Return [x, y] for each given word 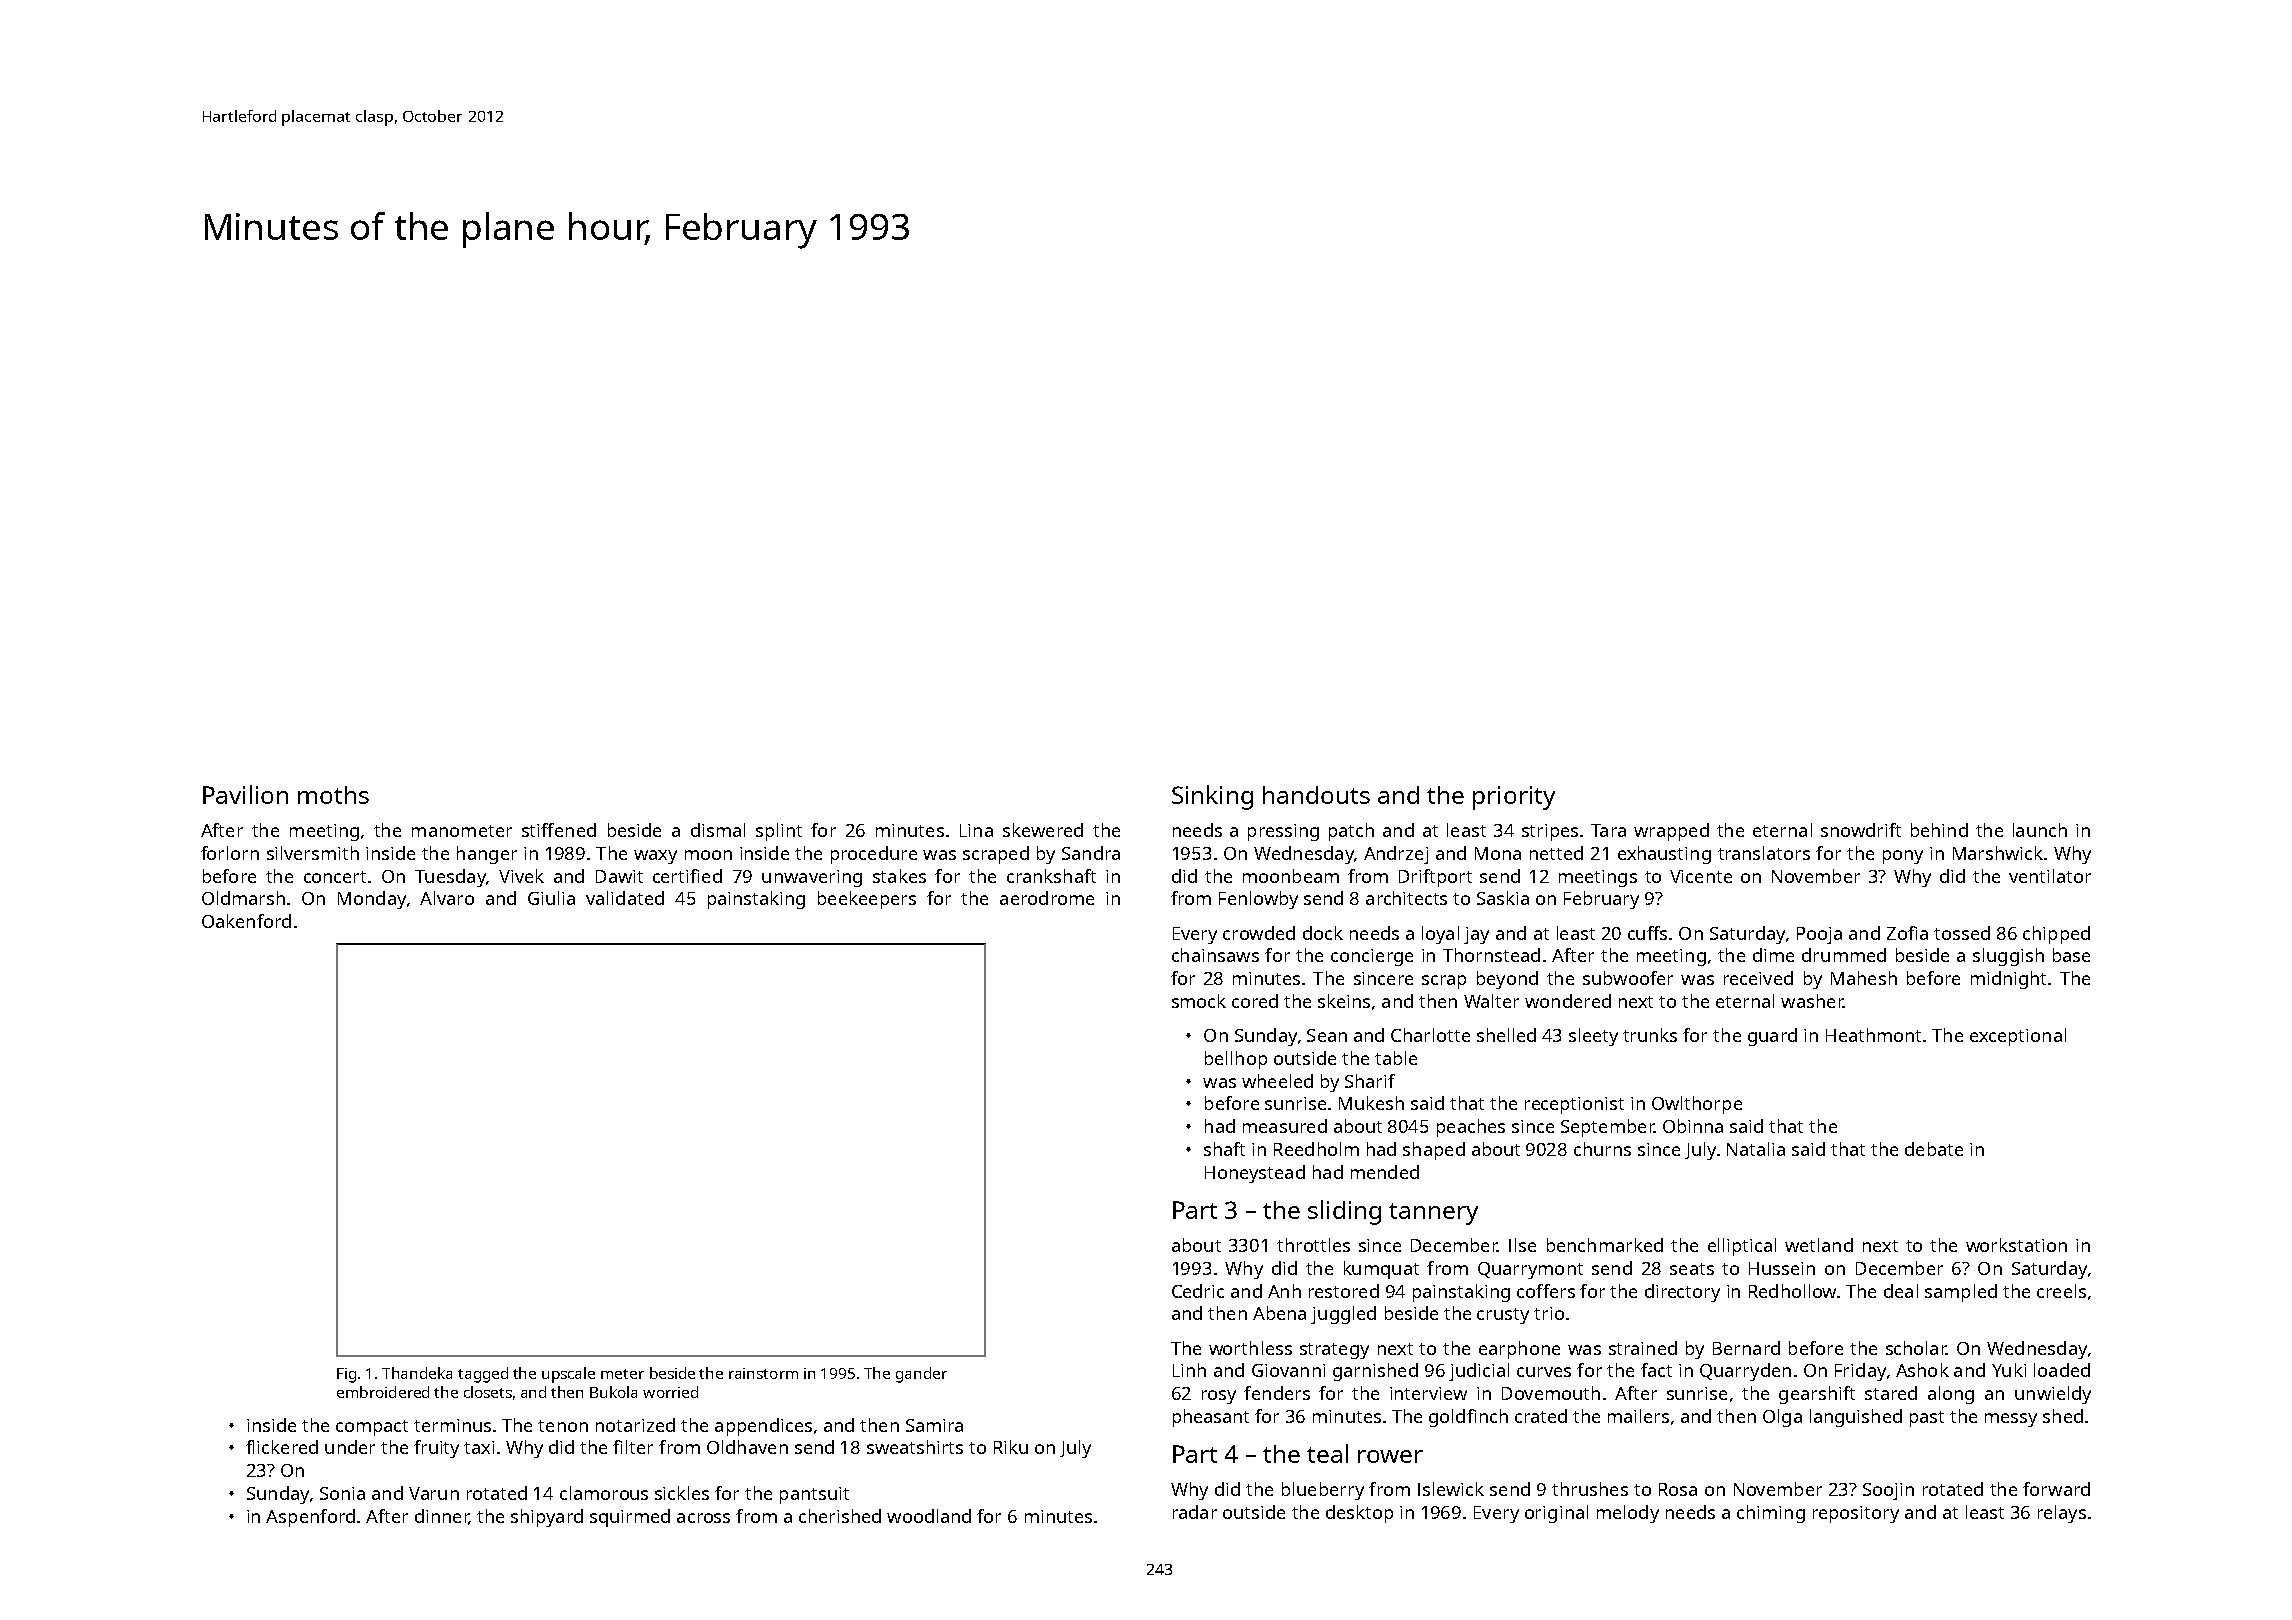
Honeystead [1255, 1174]
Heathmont [1873, 1035]
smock [1199, 1001]
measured [1285, 1126]
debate [1934, 1149]
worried [670, 1392]
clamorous [604, 1493]
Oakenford [246, 921]
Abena [1279, 1313]
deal [1901, 1291]
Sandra [1091, 853]
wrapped [1671, 832]
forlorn [230, 853]
